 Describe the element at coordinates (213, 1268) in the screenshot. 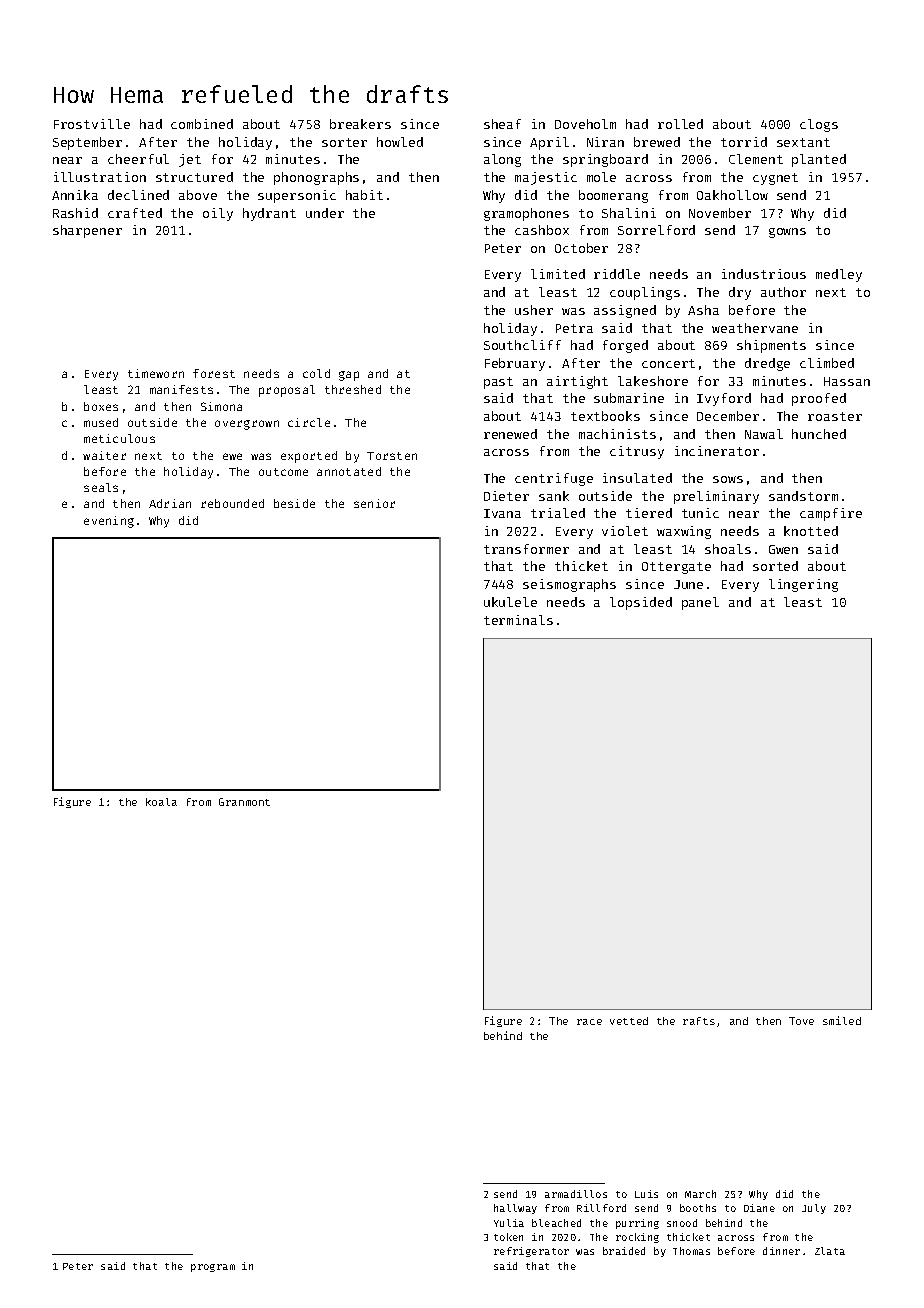

I see `program` at that location.
